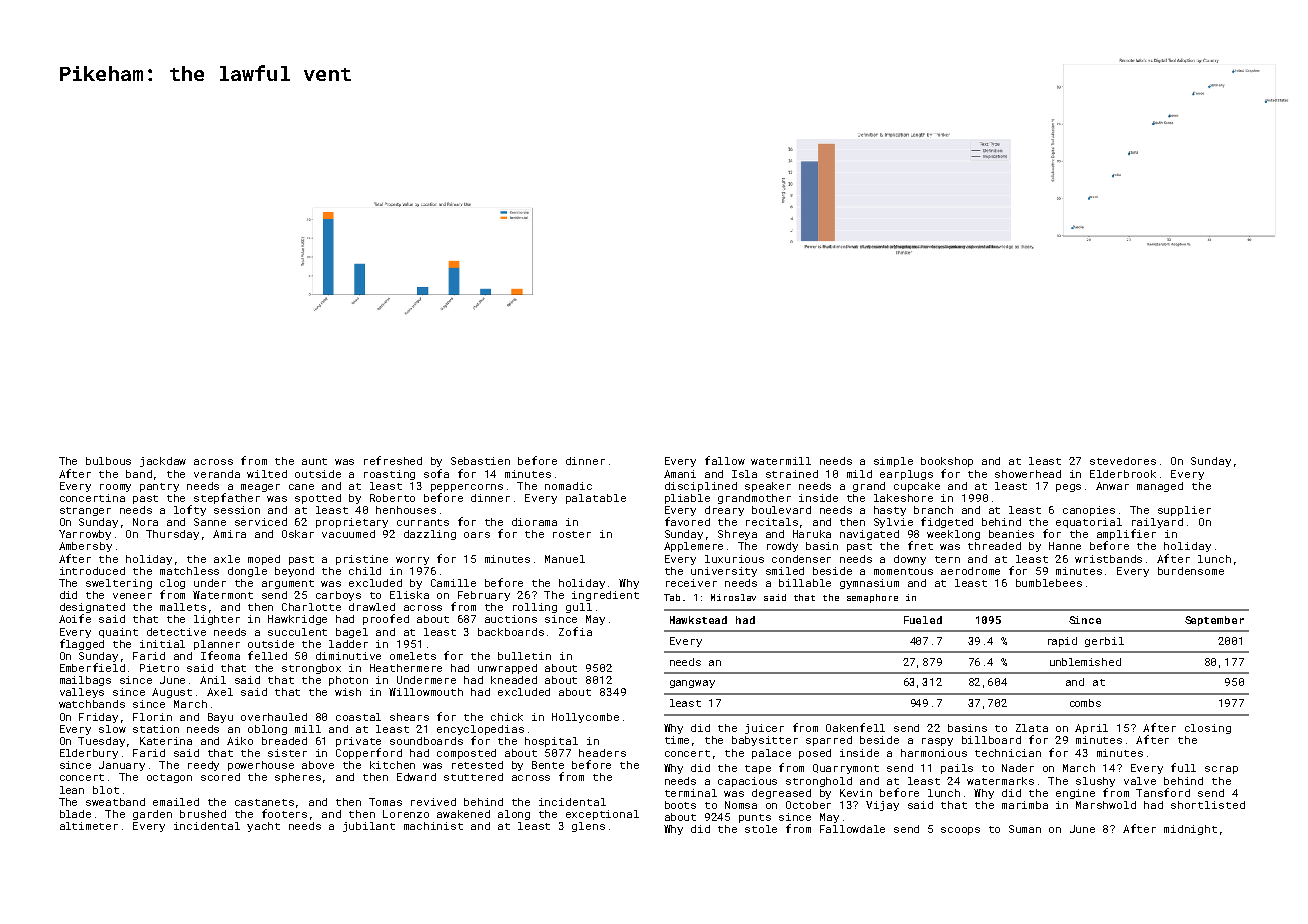  I want to click on nomadic, so click(568, 486).
